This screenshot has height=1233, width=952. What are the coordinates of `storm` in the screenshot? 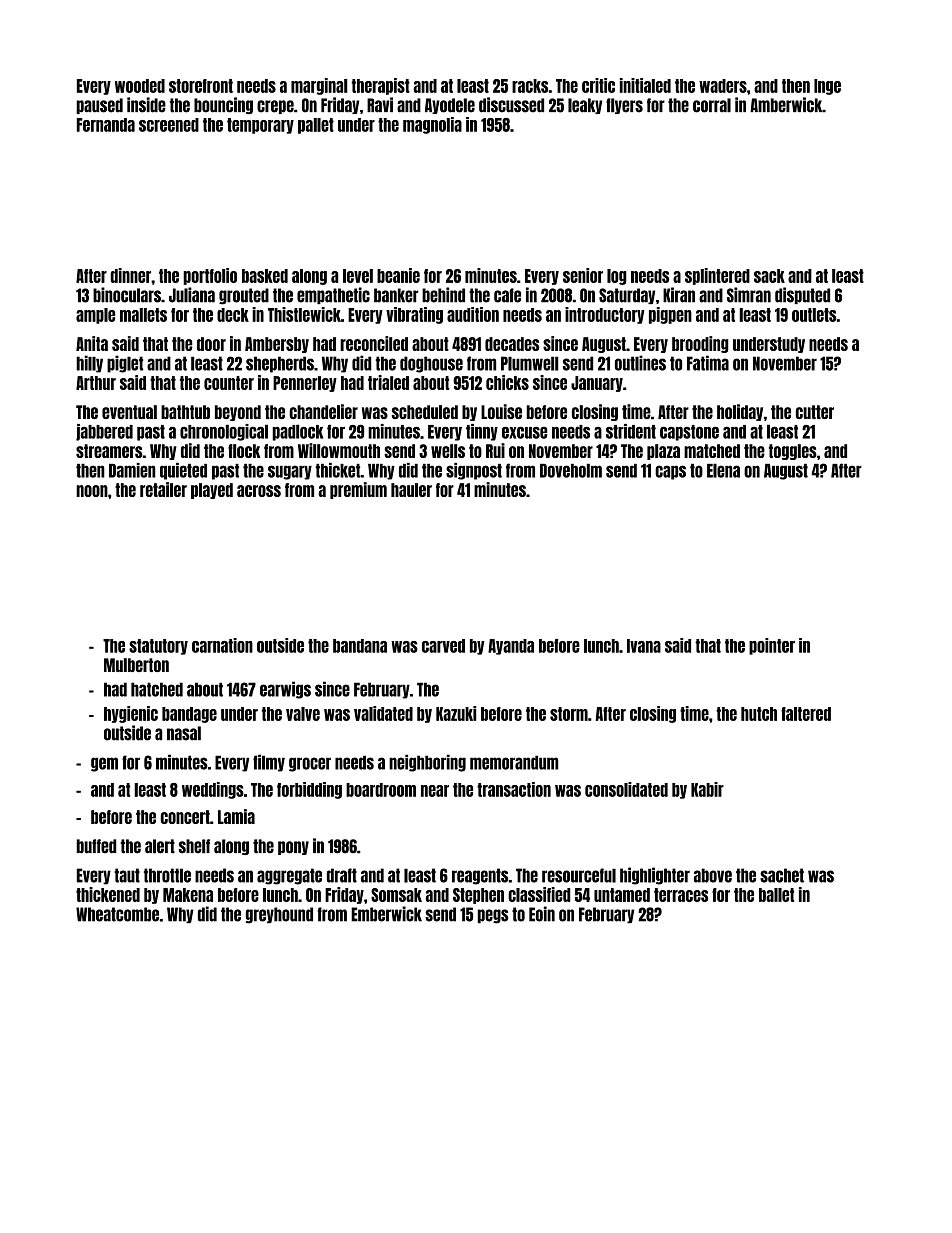 It's located at (569, 714).
